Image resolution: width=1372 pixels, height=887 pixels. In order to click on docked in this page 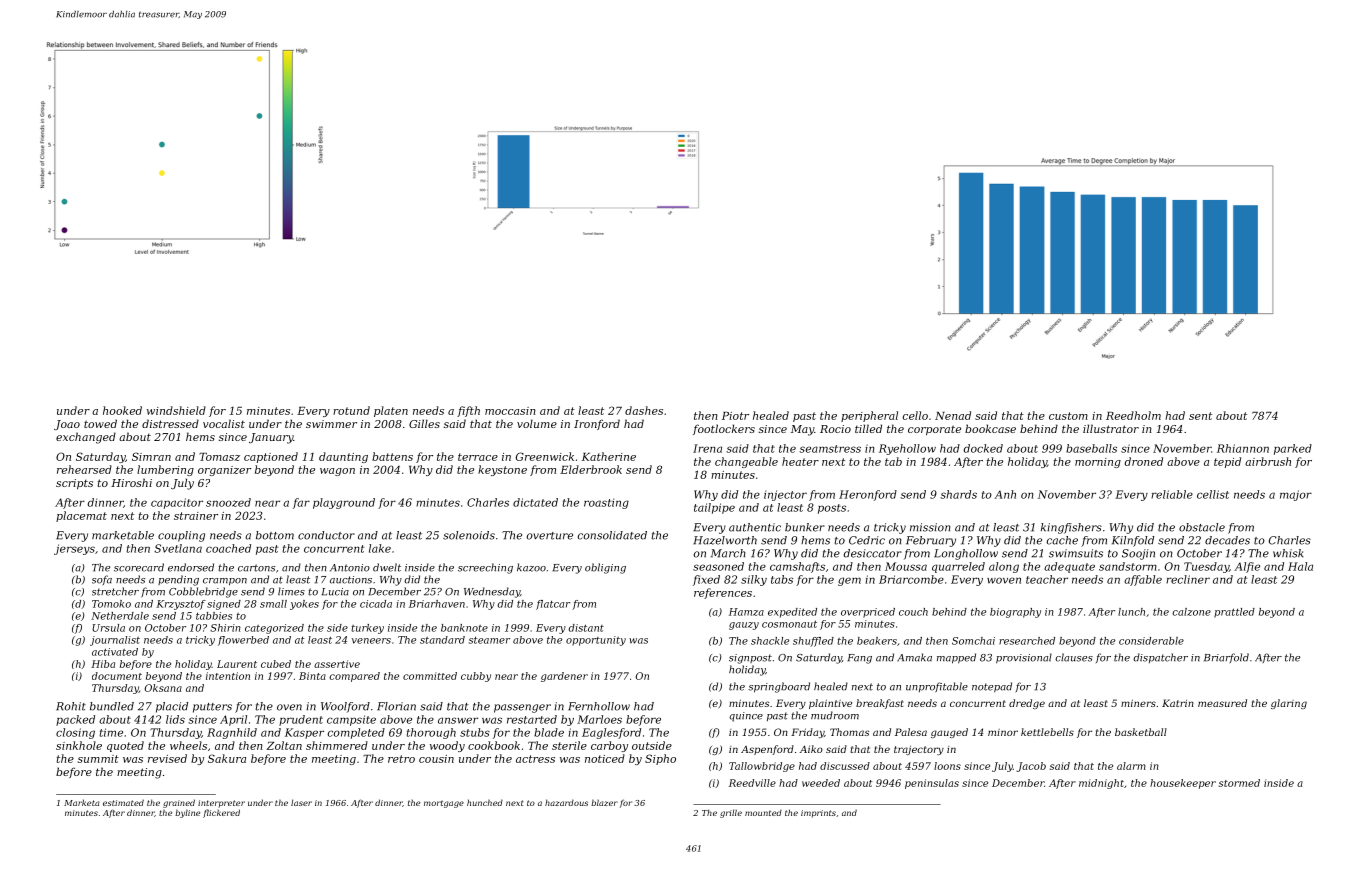, I will do `click(983, 448)`.
